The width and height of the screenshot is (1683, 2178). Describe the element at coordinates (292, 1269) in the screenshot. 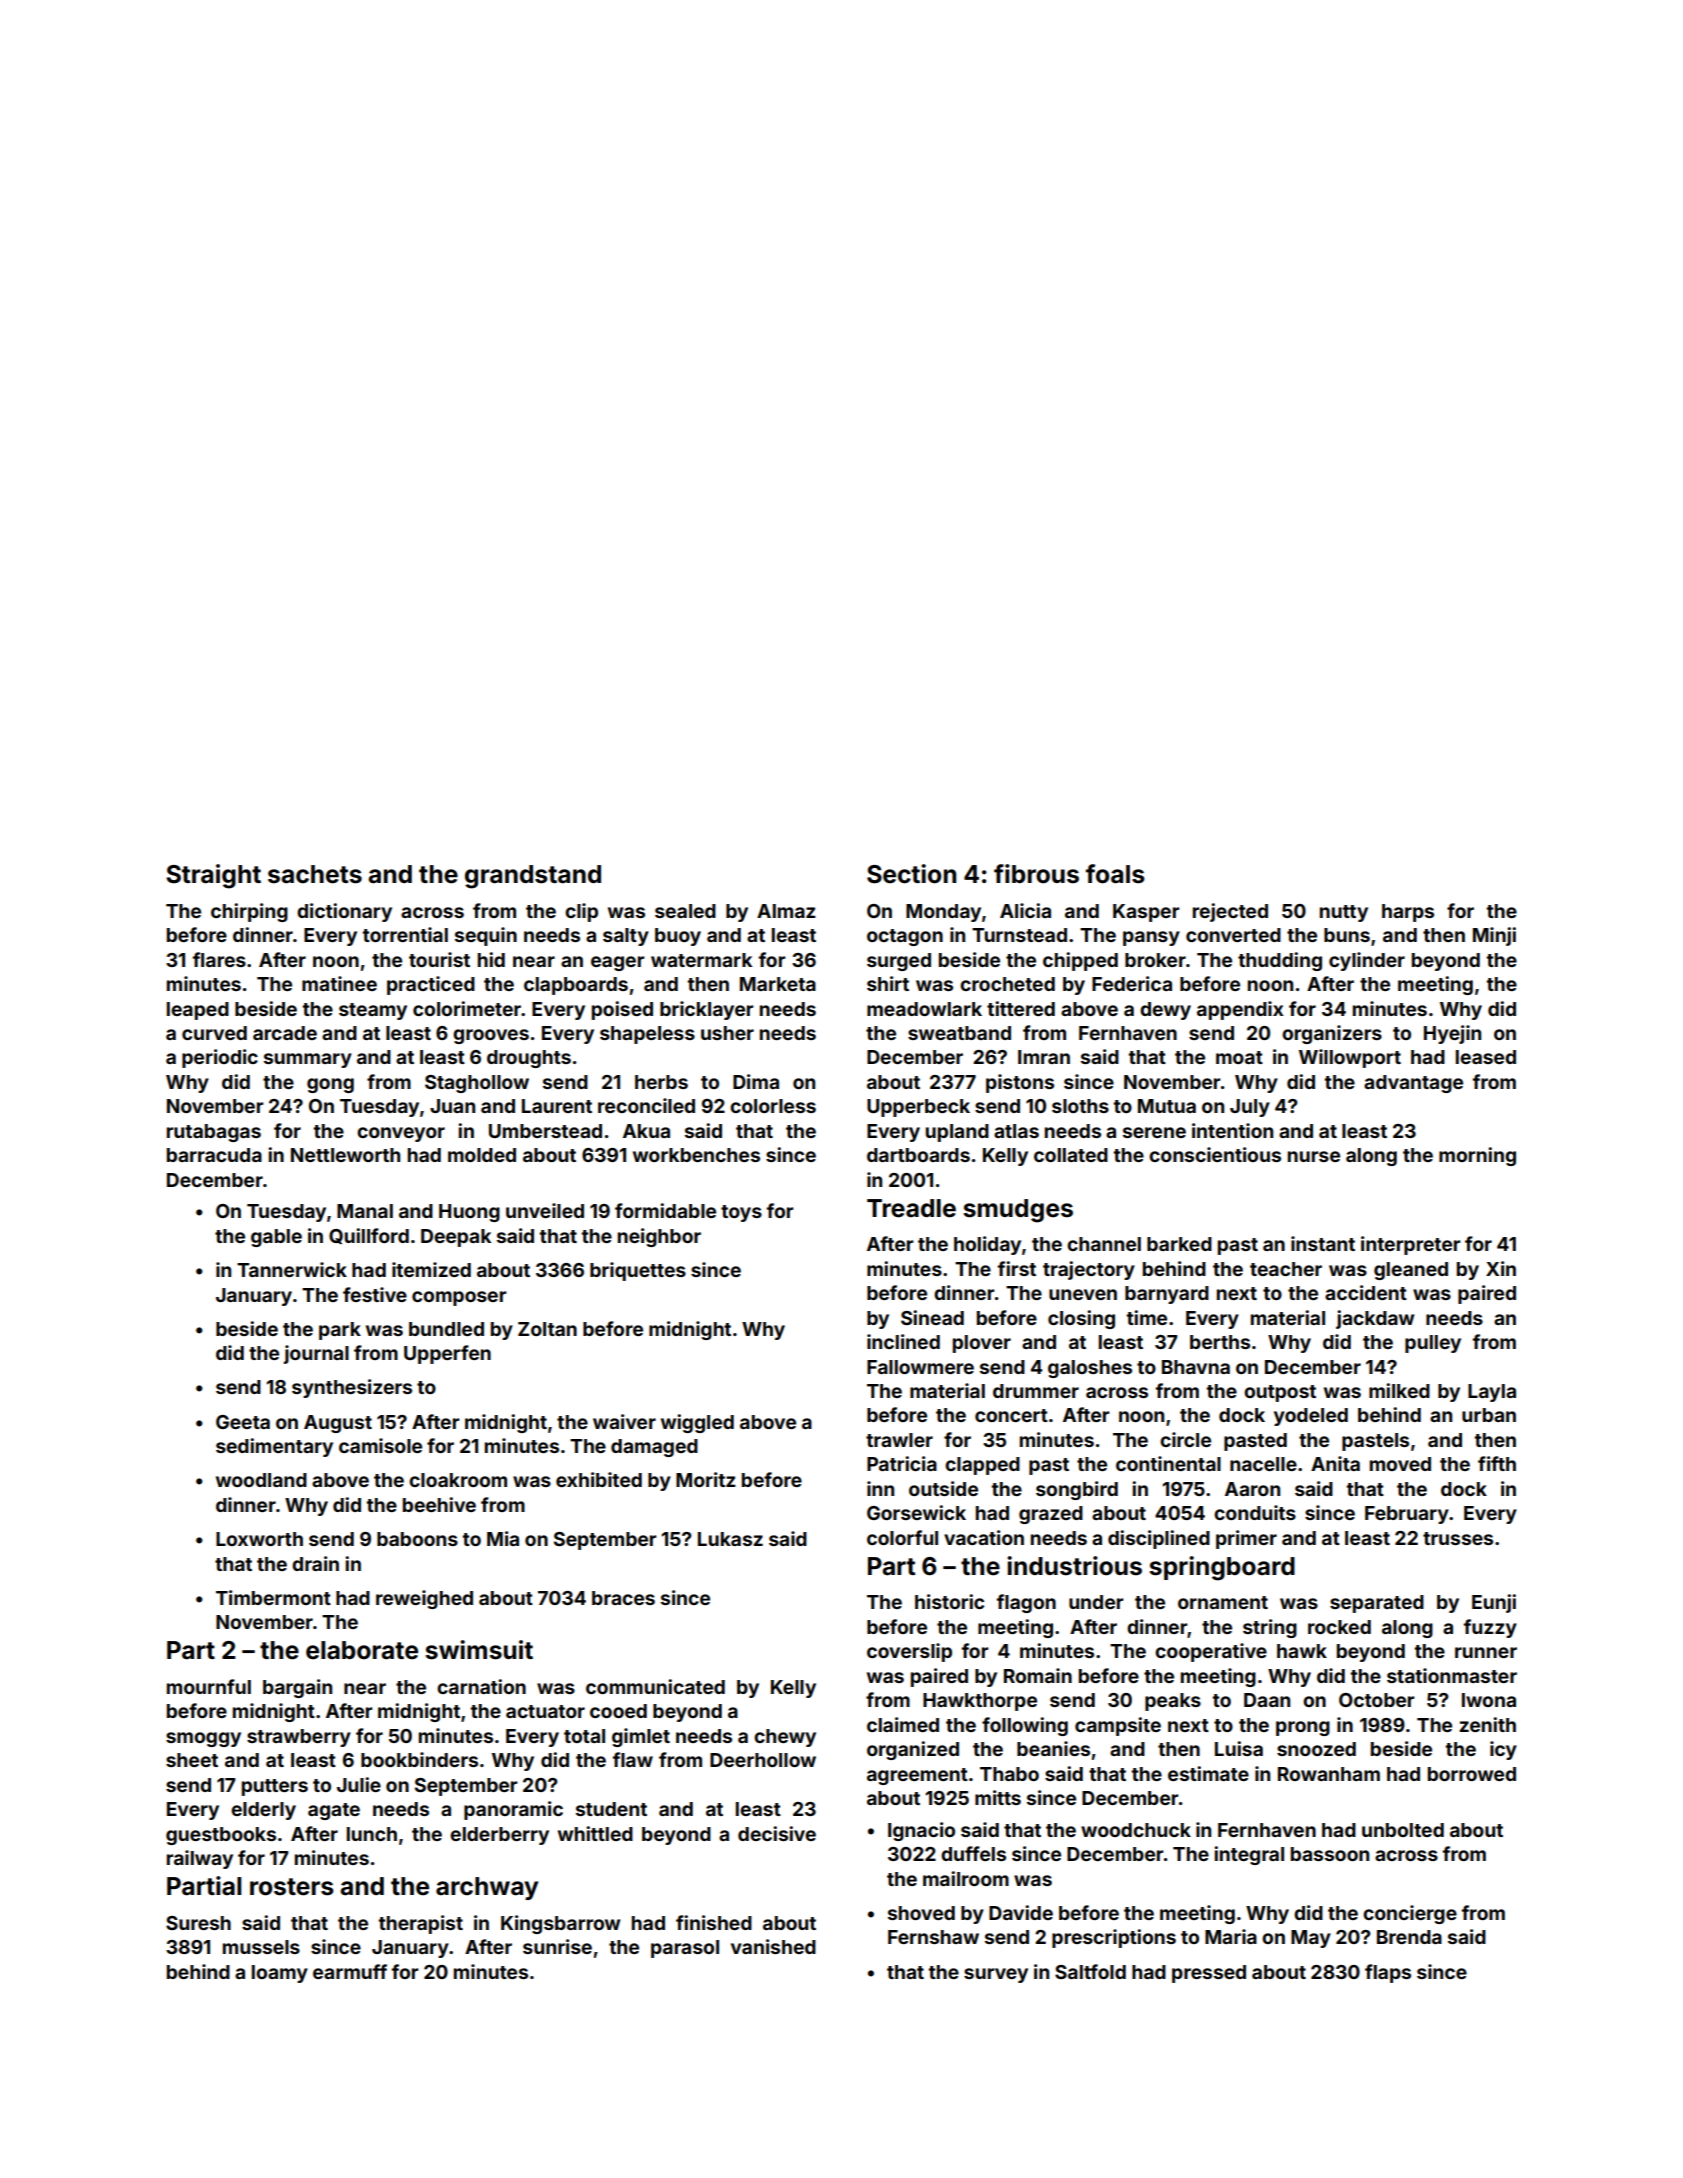

I see `Tannerwick` at that location.
